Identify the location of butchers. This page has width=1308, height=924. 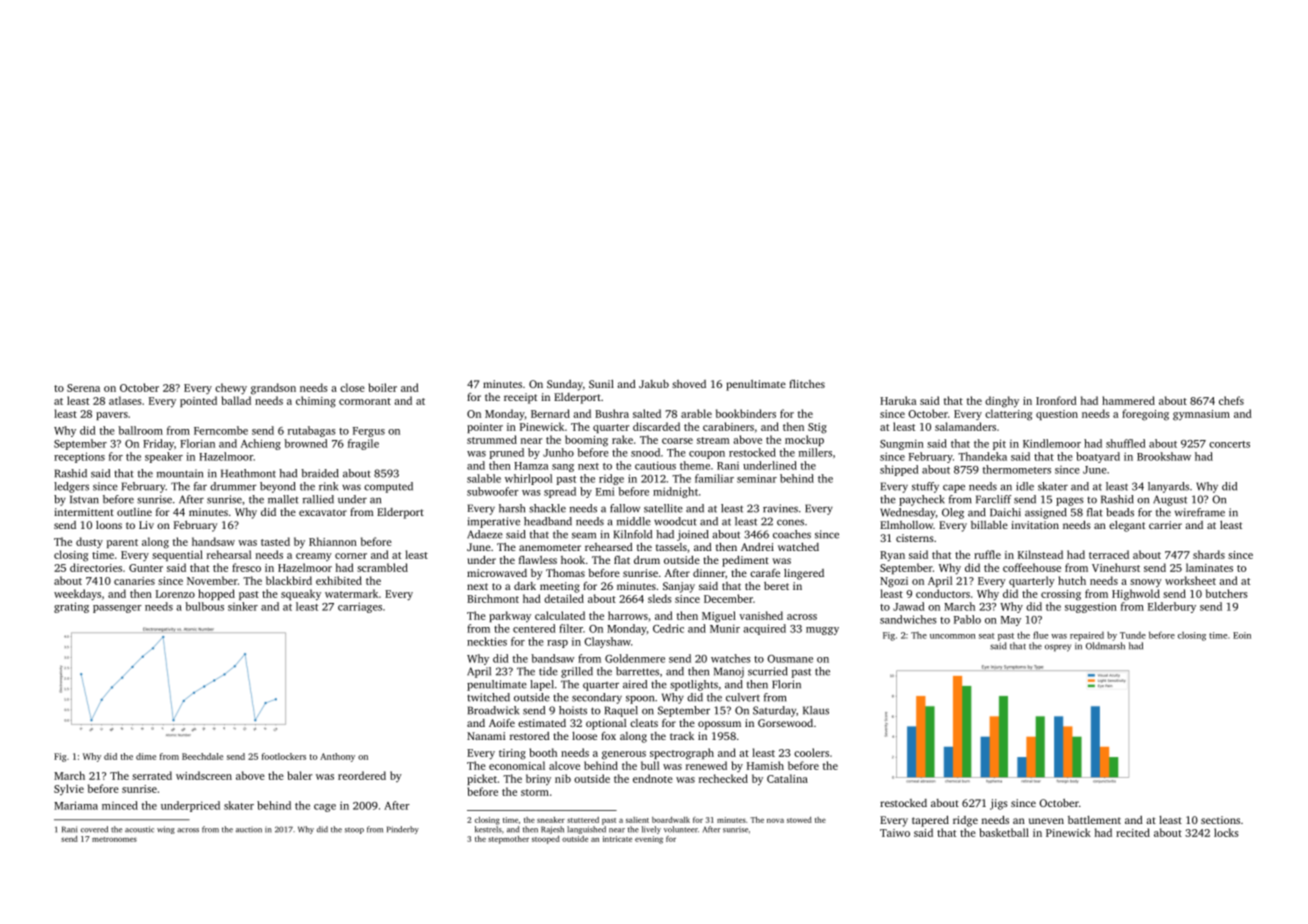
(1227, 593).
